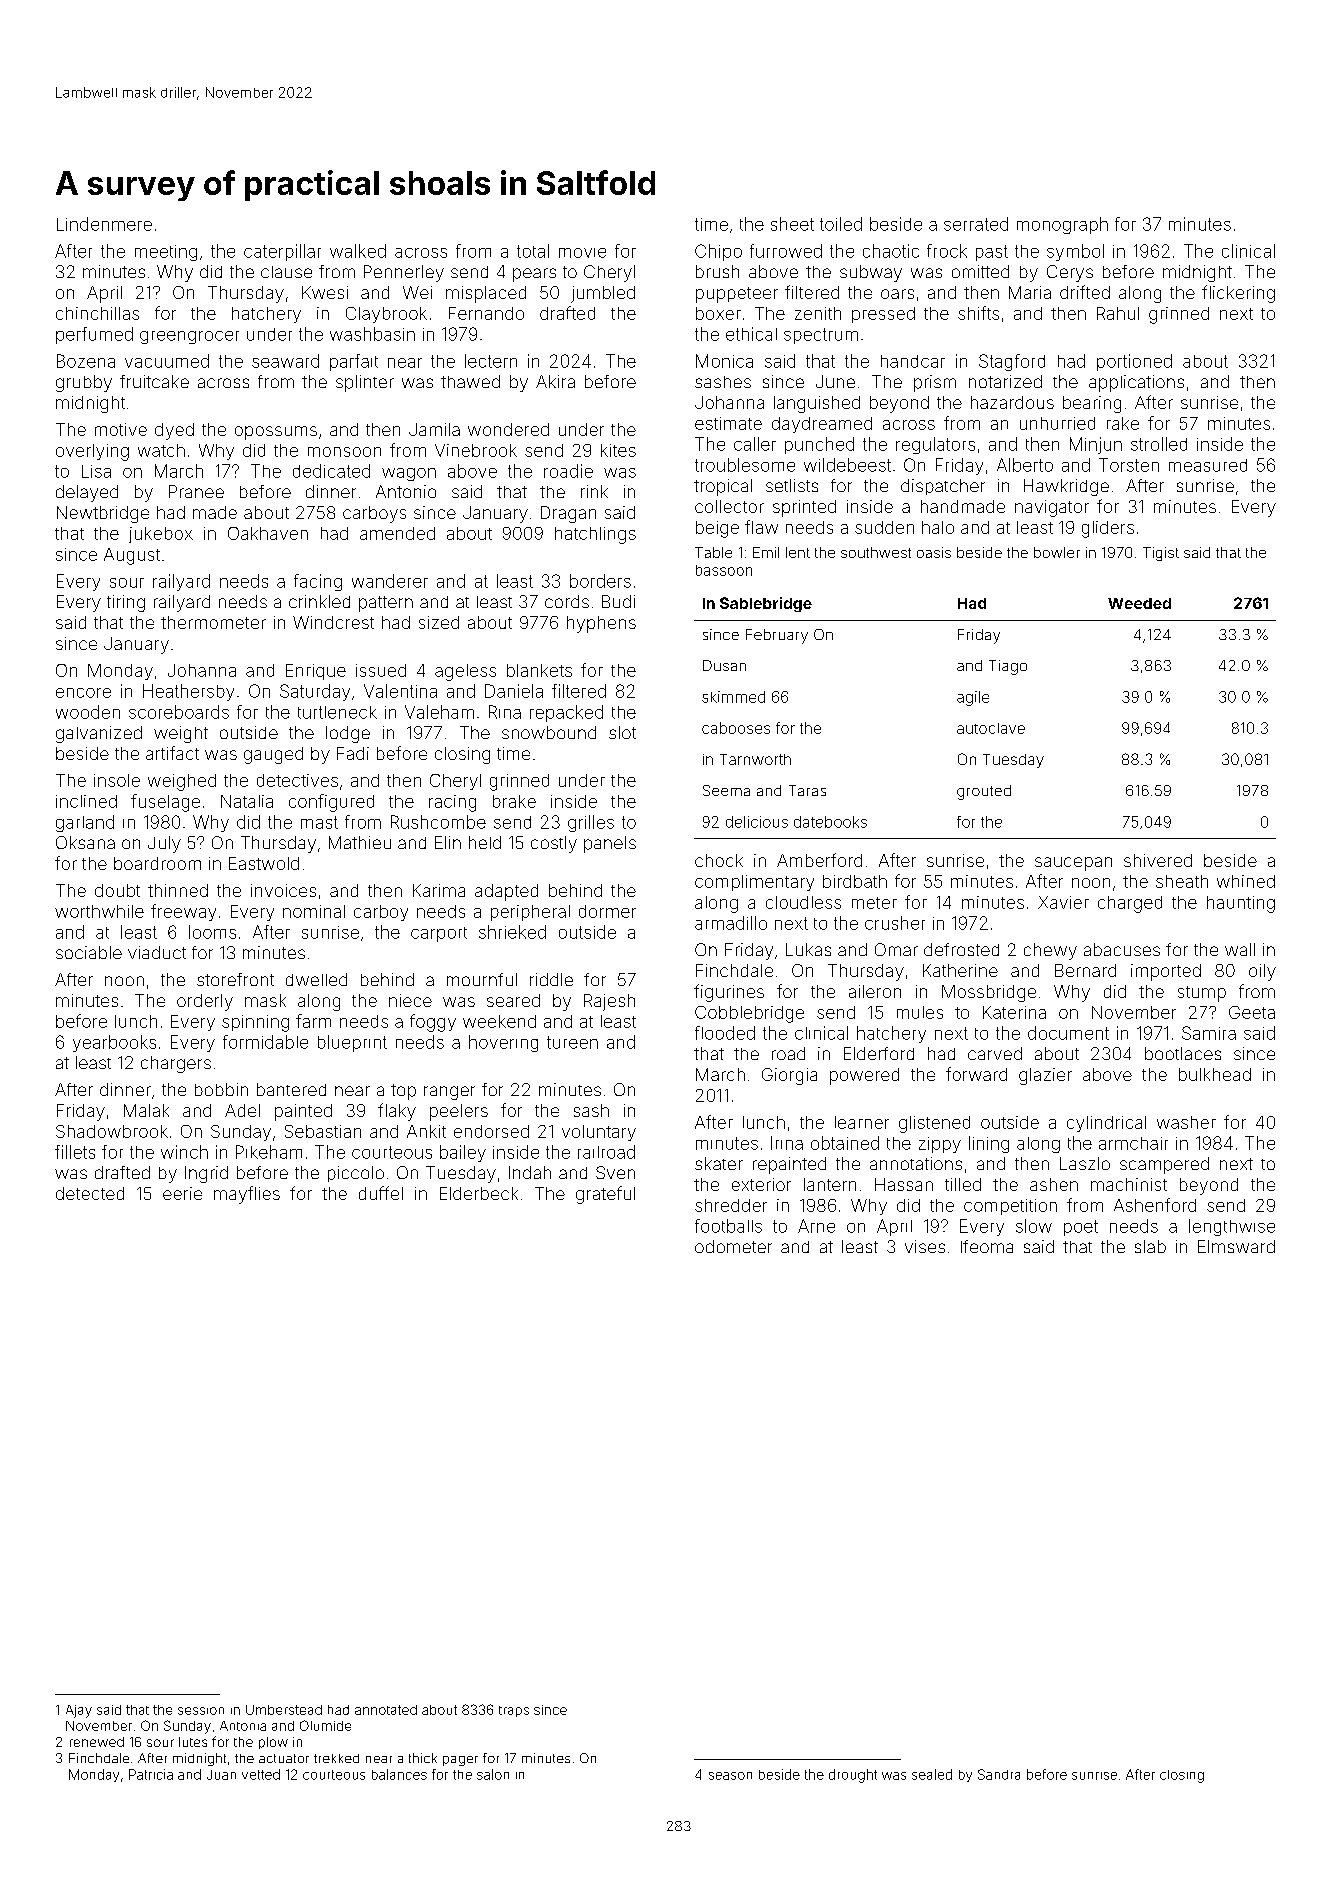 This screenshot has width=1331, height=1883. Describe the element at coordinates (399, 1774) in the screenshot. I see `balances` at that location.
